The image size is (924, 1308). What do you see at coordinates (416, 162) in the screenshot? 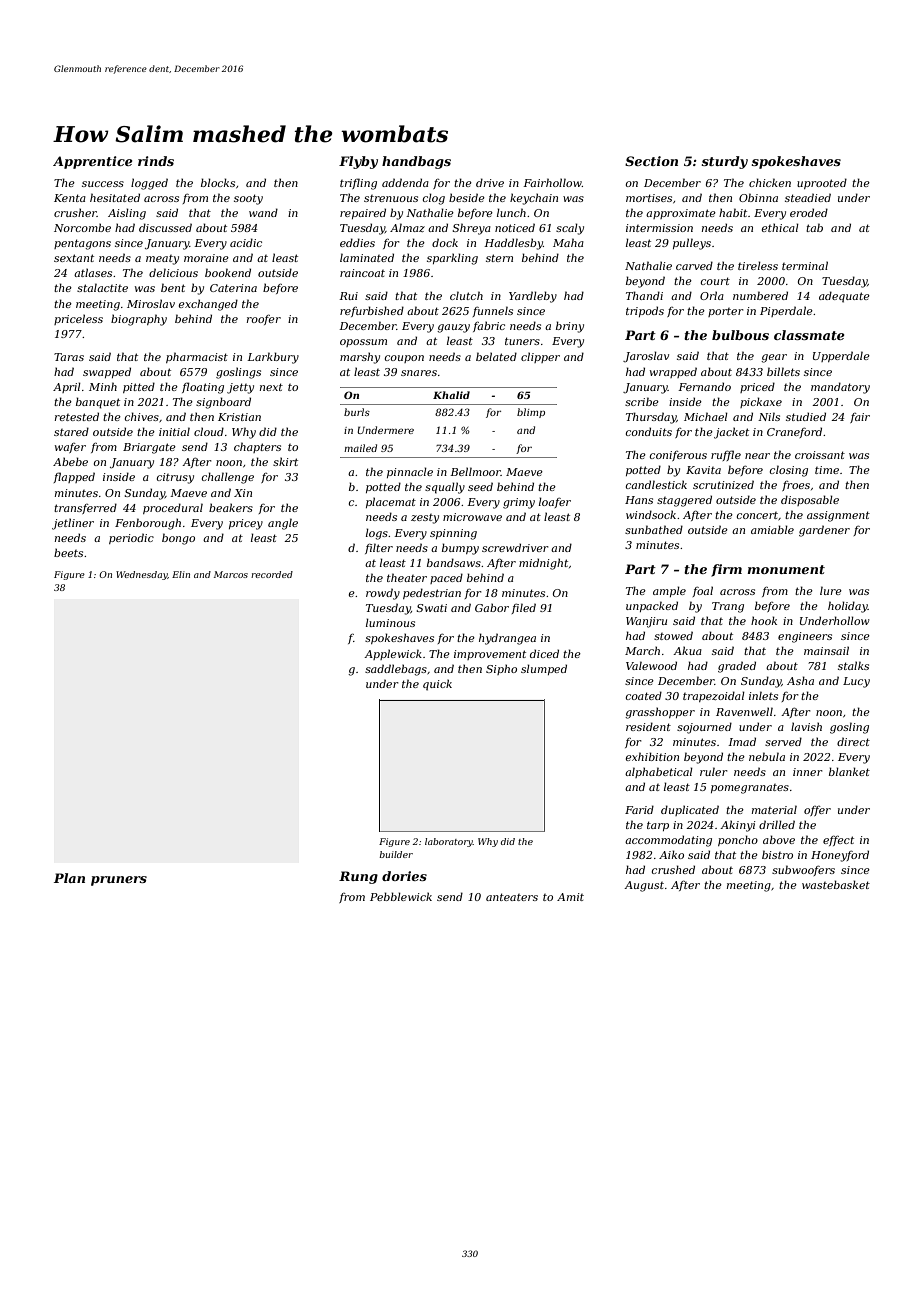
I see `handbags` at bounding box center [416, 162].
